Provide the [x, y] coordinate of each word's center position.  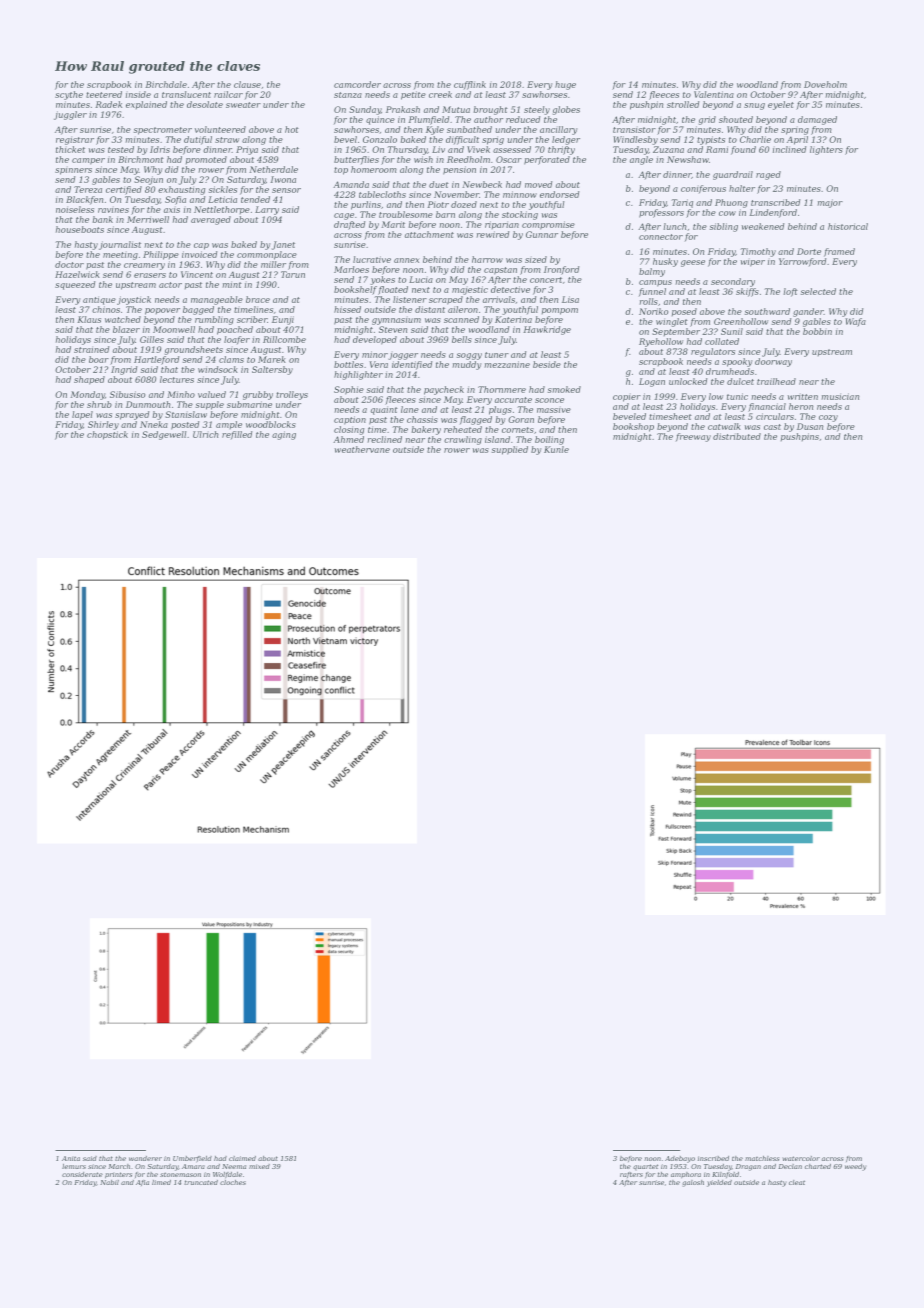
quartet [645, 1167]
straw [227, 140]
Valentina [714, 94]
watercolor [801, 1158]
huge [565, 85]
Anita [71, 1158]
